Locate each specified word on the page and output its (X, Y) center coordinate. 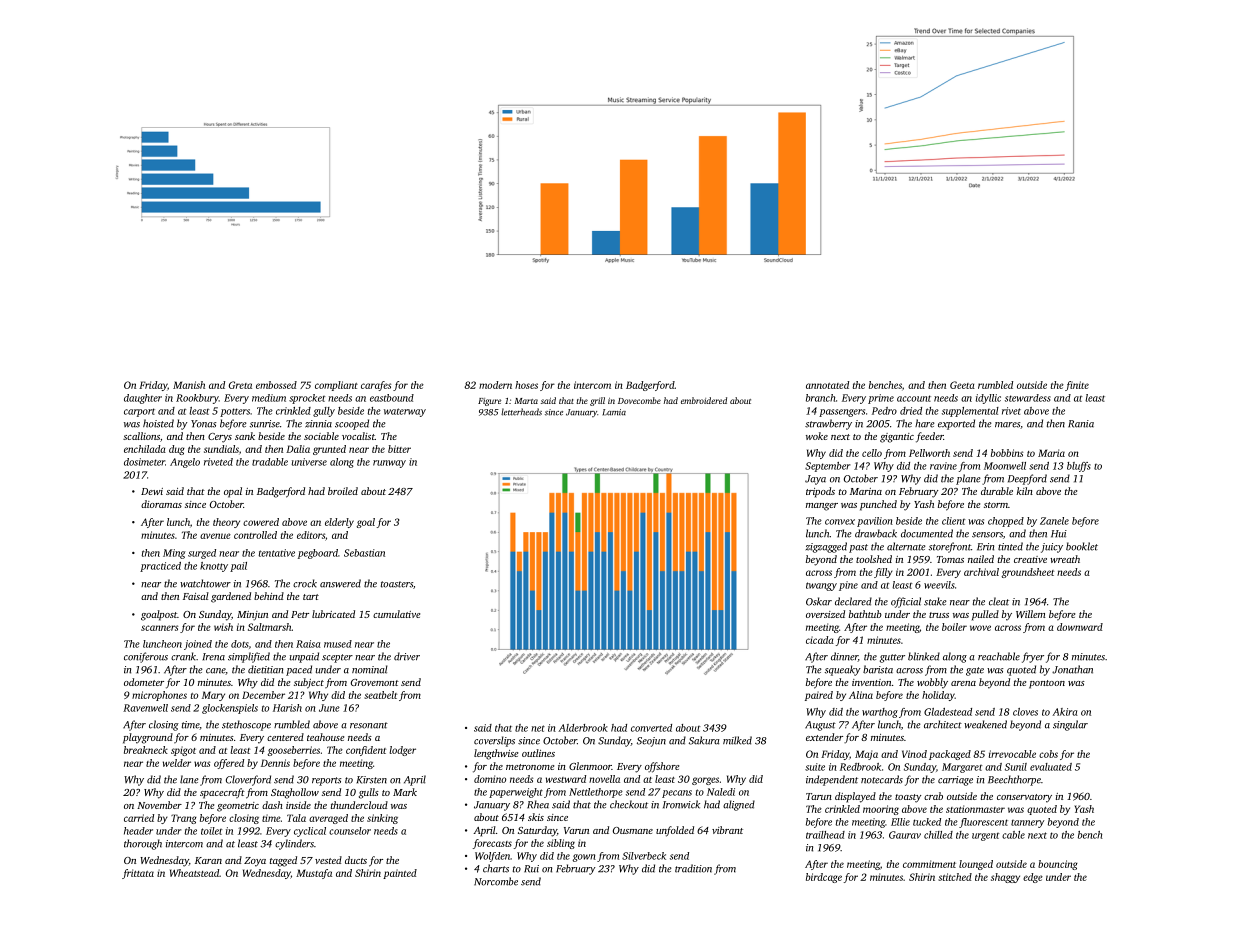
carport (139, 412)
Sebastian (364, 553)
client (954, 521)
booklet (1082, 546)
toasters (397, 584)
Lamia (614, 412)
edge (1033, 878)
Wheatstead (194, 873)
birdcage (824, 878)
